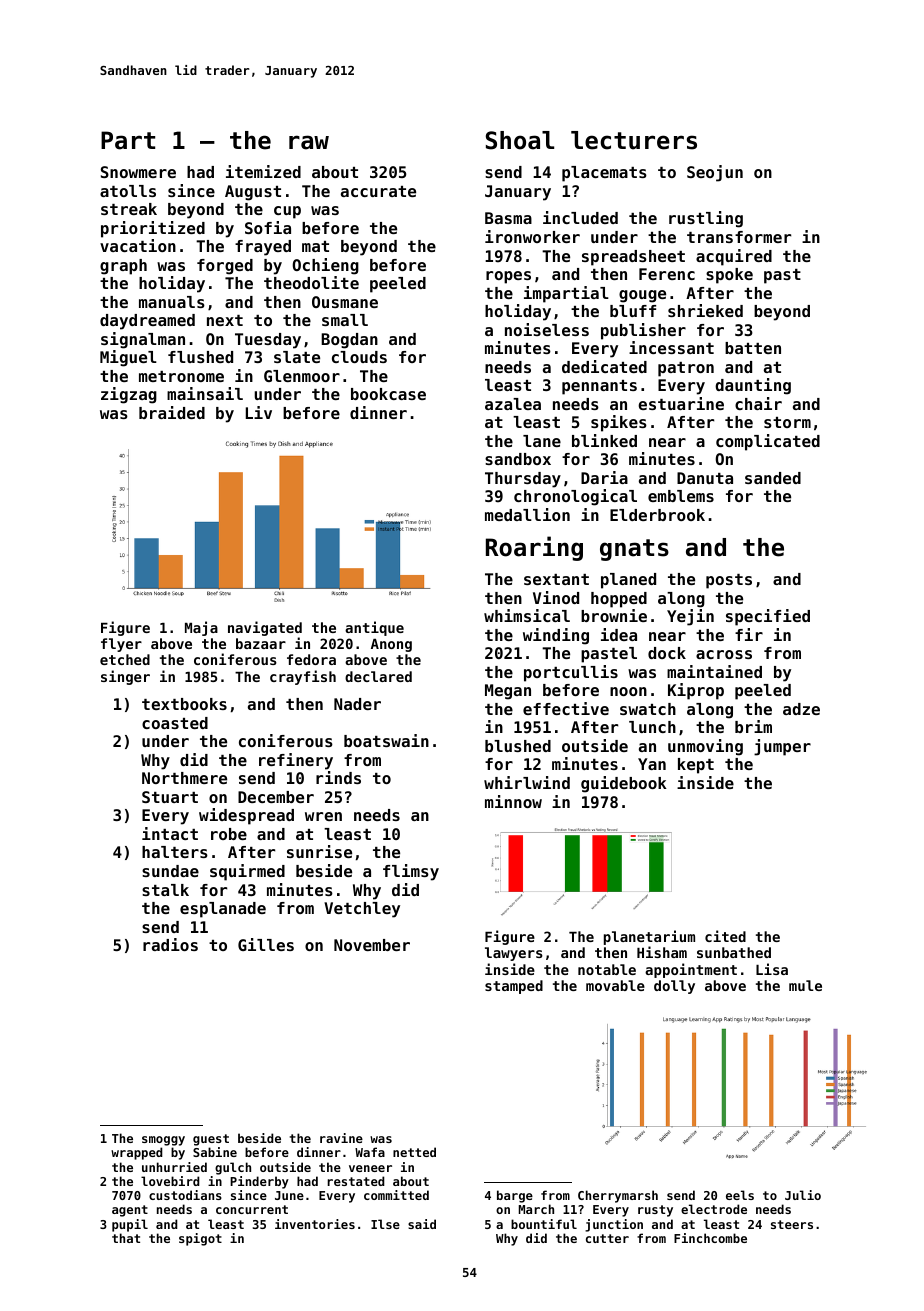 The image size is (924, 1311). Describe the element at coordinates (604, 440) in the document. I see `blinked` at that location.
